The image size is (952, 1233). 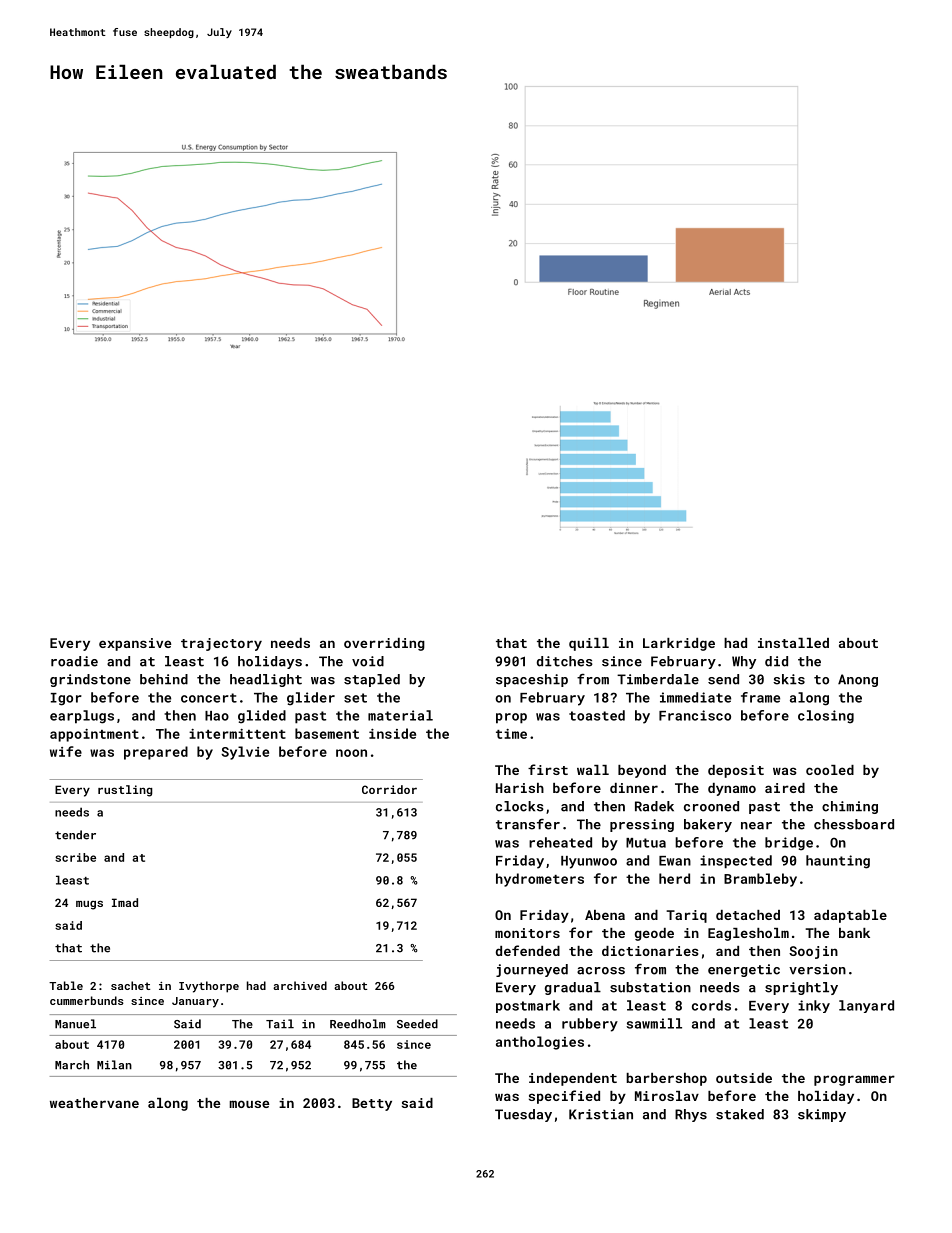 What do you see at coordinates (793, 643) in the document?
I see `installed` at bounding box center [793, 643].
